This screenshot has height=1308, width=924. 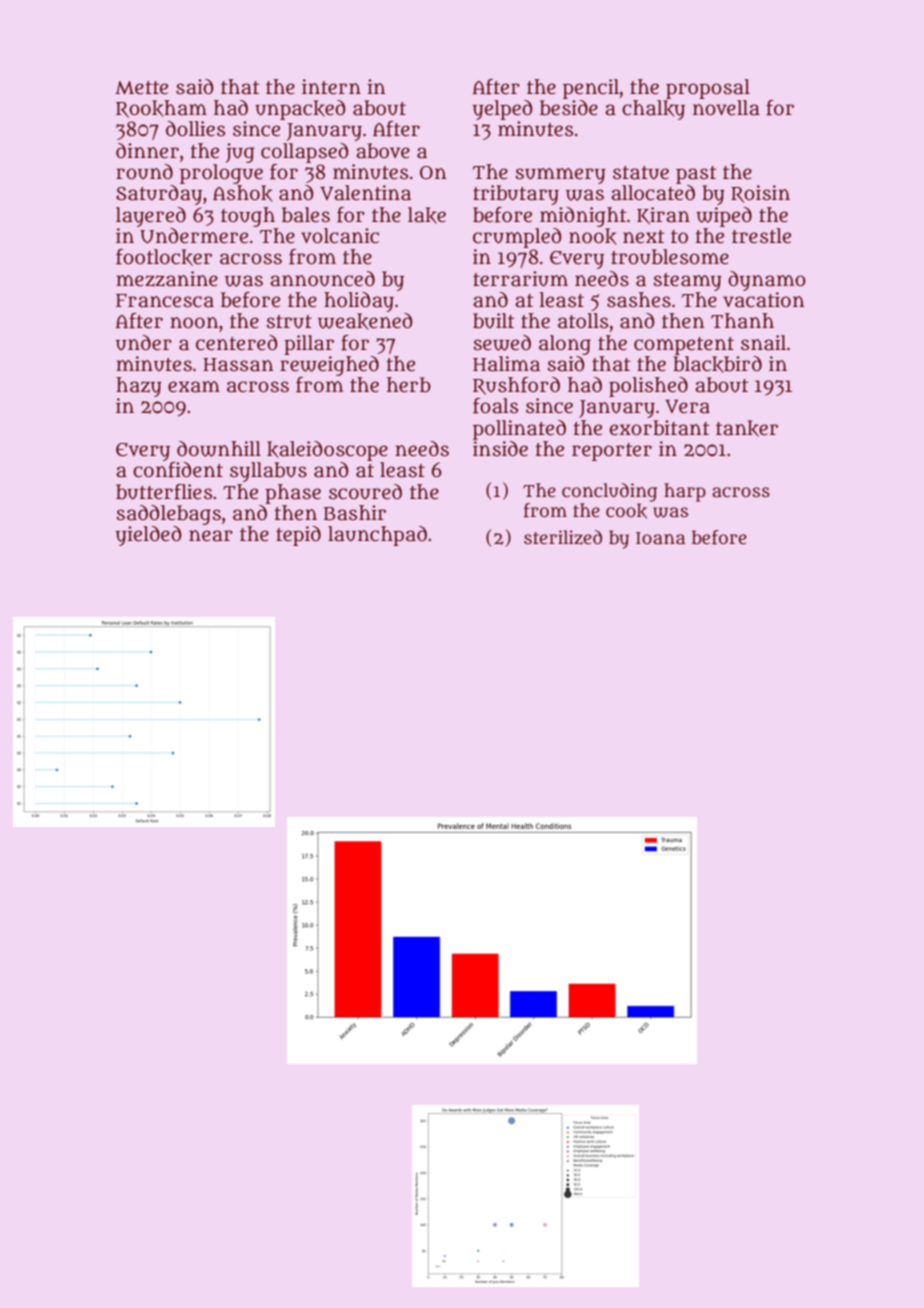 I want to click on Hassan, so click(x=238, y=365).
